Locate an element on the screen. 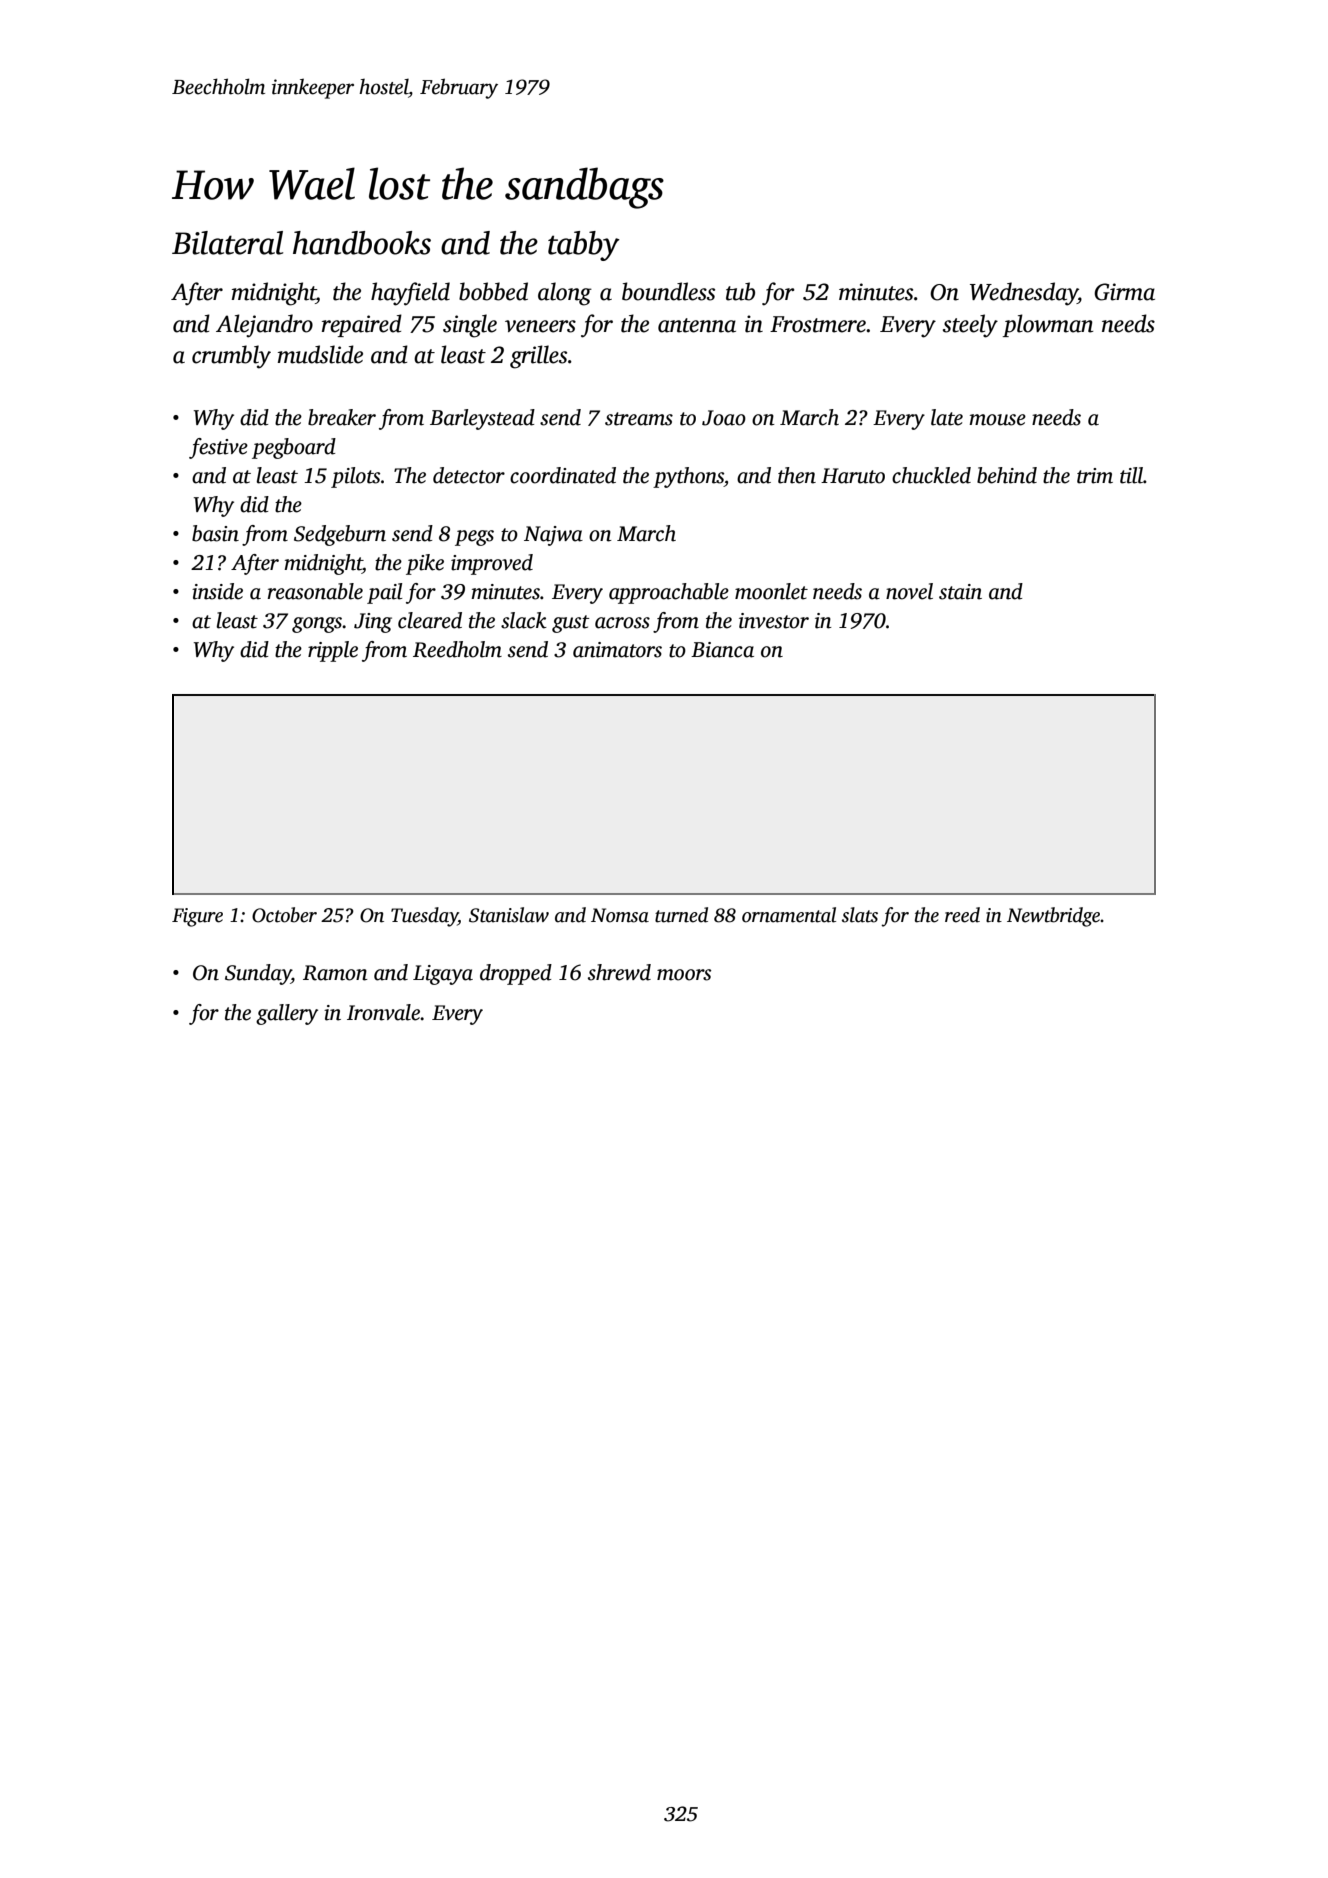 Image resolution: width=1328 pixels, height=1878 pixels. mouse is located at coordinates (997, 420).
